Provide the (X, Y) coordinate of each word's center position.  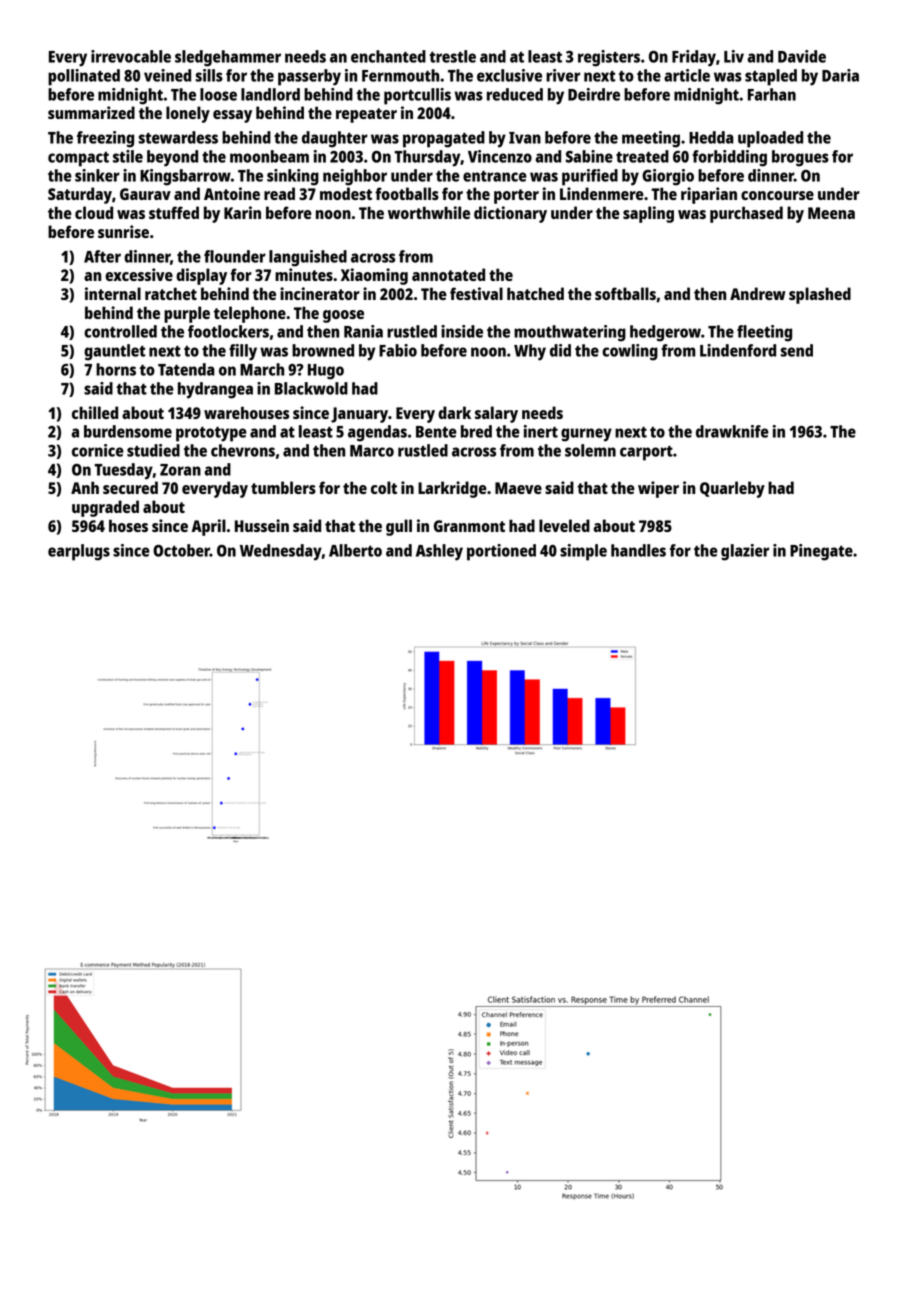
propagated (444, 139)
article (687, 75)
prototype (211, 434)
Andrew (758, 293)
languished (308, 258)
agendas (377, 433)
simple (583, 552)
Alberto (355, 550)
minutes (304, 274)
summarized (91, 112)
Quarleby (732, 489)
